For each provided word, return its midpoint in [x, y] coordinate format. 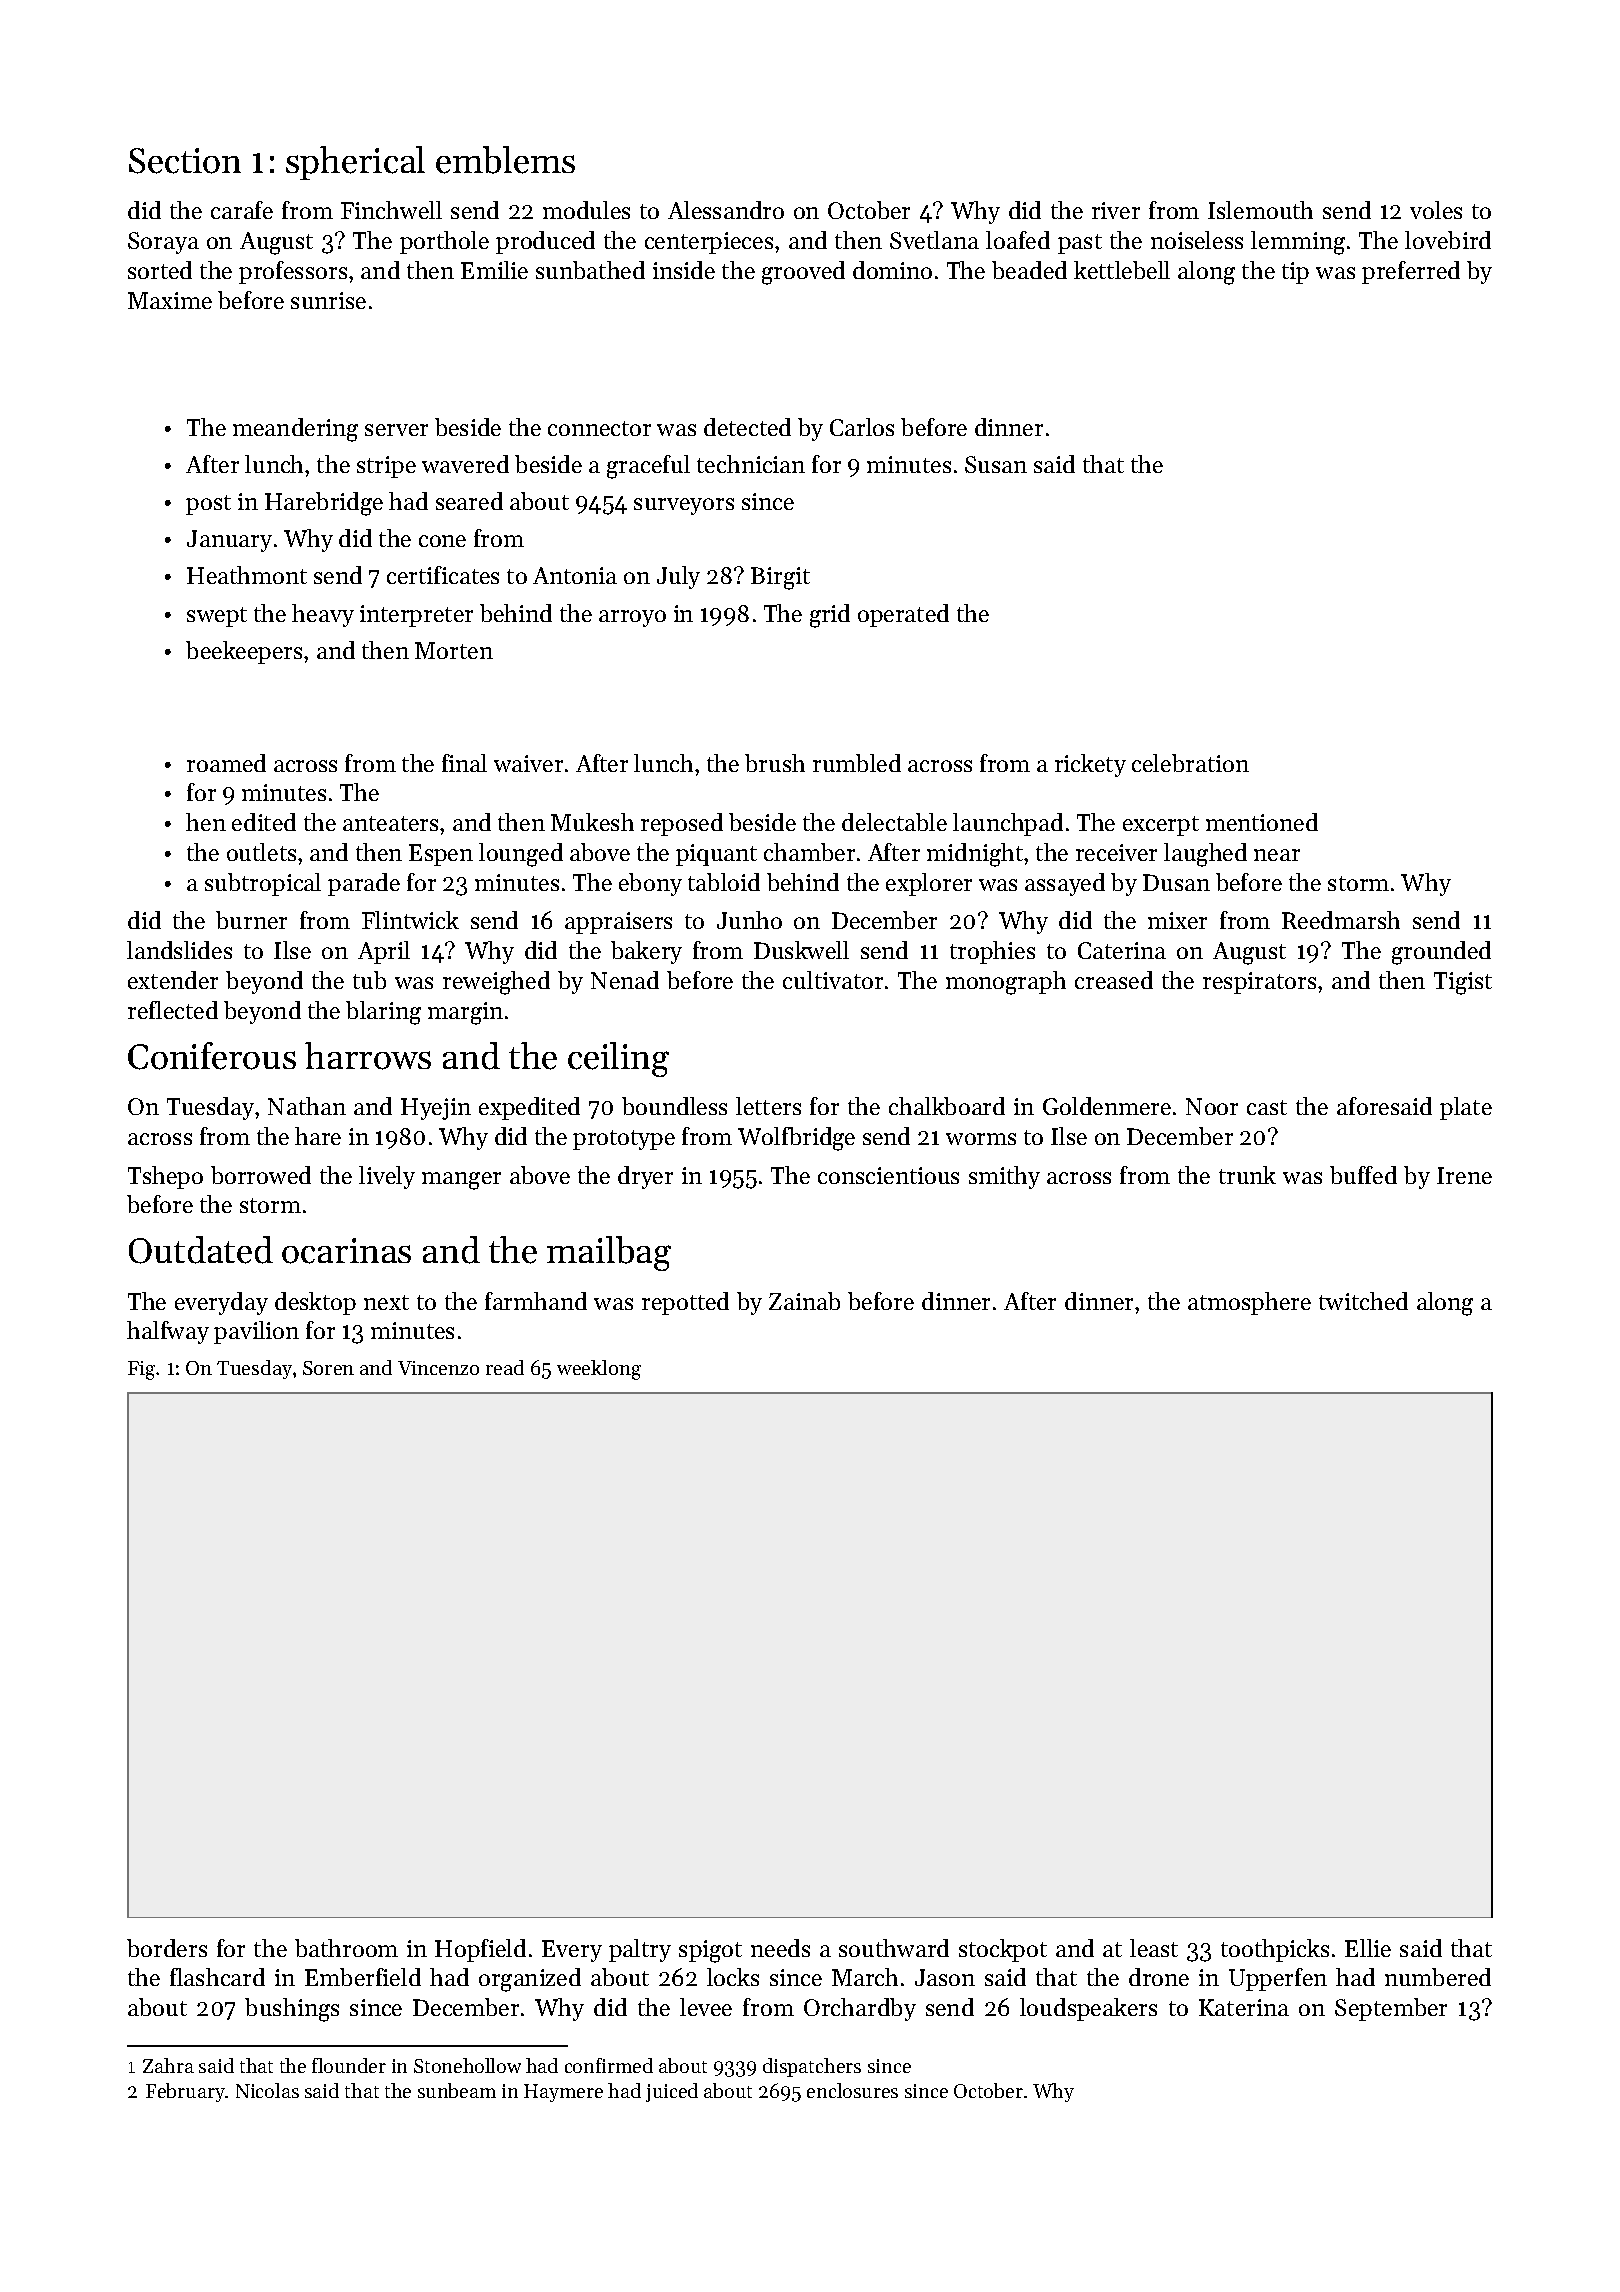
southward [894, 1948]
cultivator [833, 980]
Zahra [168, 2065]
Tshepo [165, 1177]
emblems [505, 160]
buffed [1363, 1175]
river [1116, 210]
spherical [355, 163]
